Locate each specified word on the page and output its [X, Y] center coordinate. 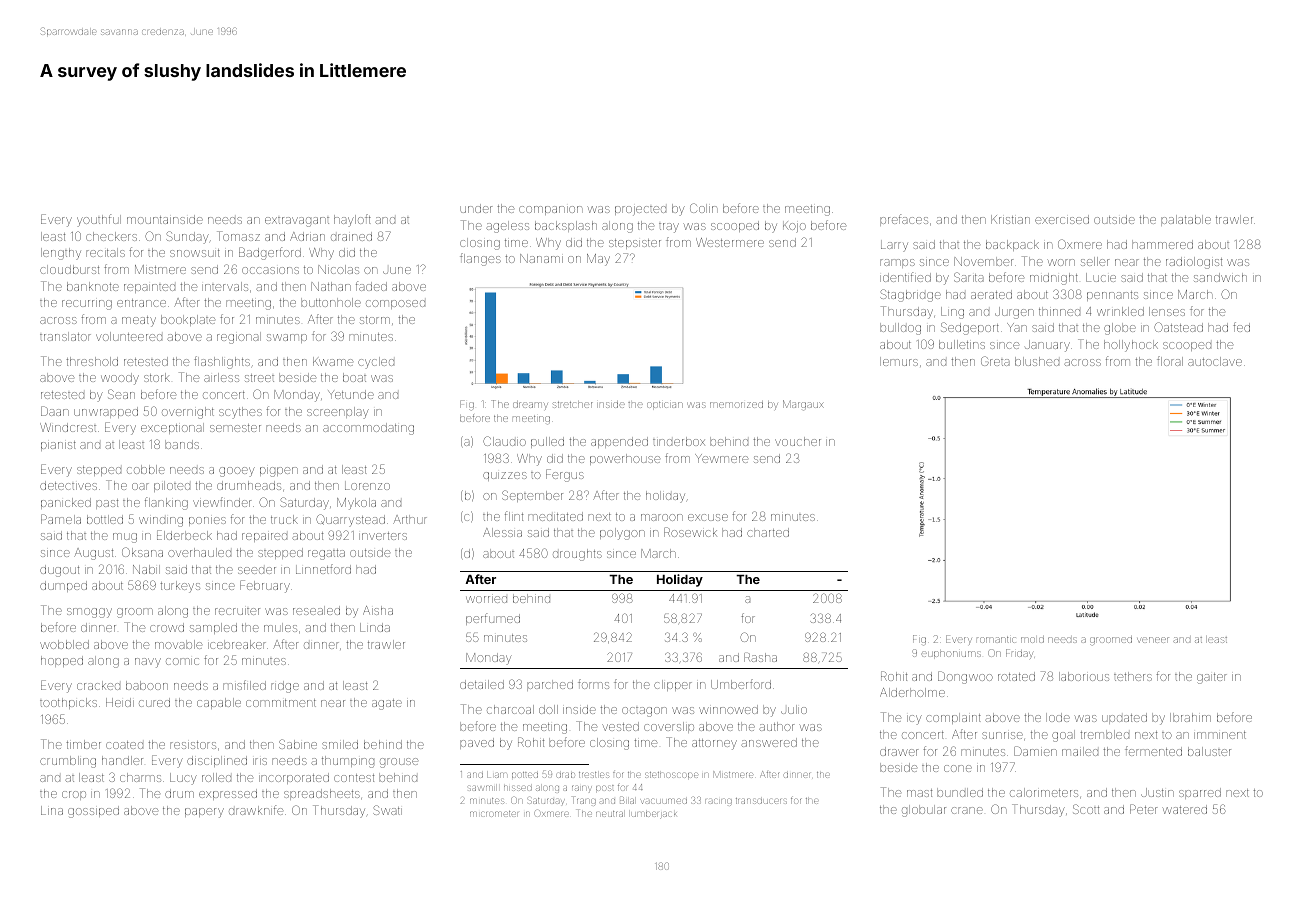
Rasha [760, 657]
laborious [1084, 676]
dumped [63, 586]
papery [204, 813]
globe [1120, 329]
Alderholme [912, 692]
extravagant [297, 222]
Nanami [541, 258]
